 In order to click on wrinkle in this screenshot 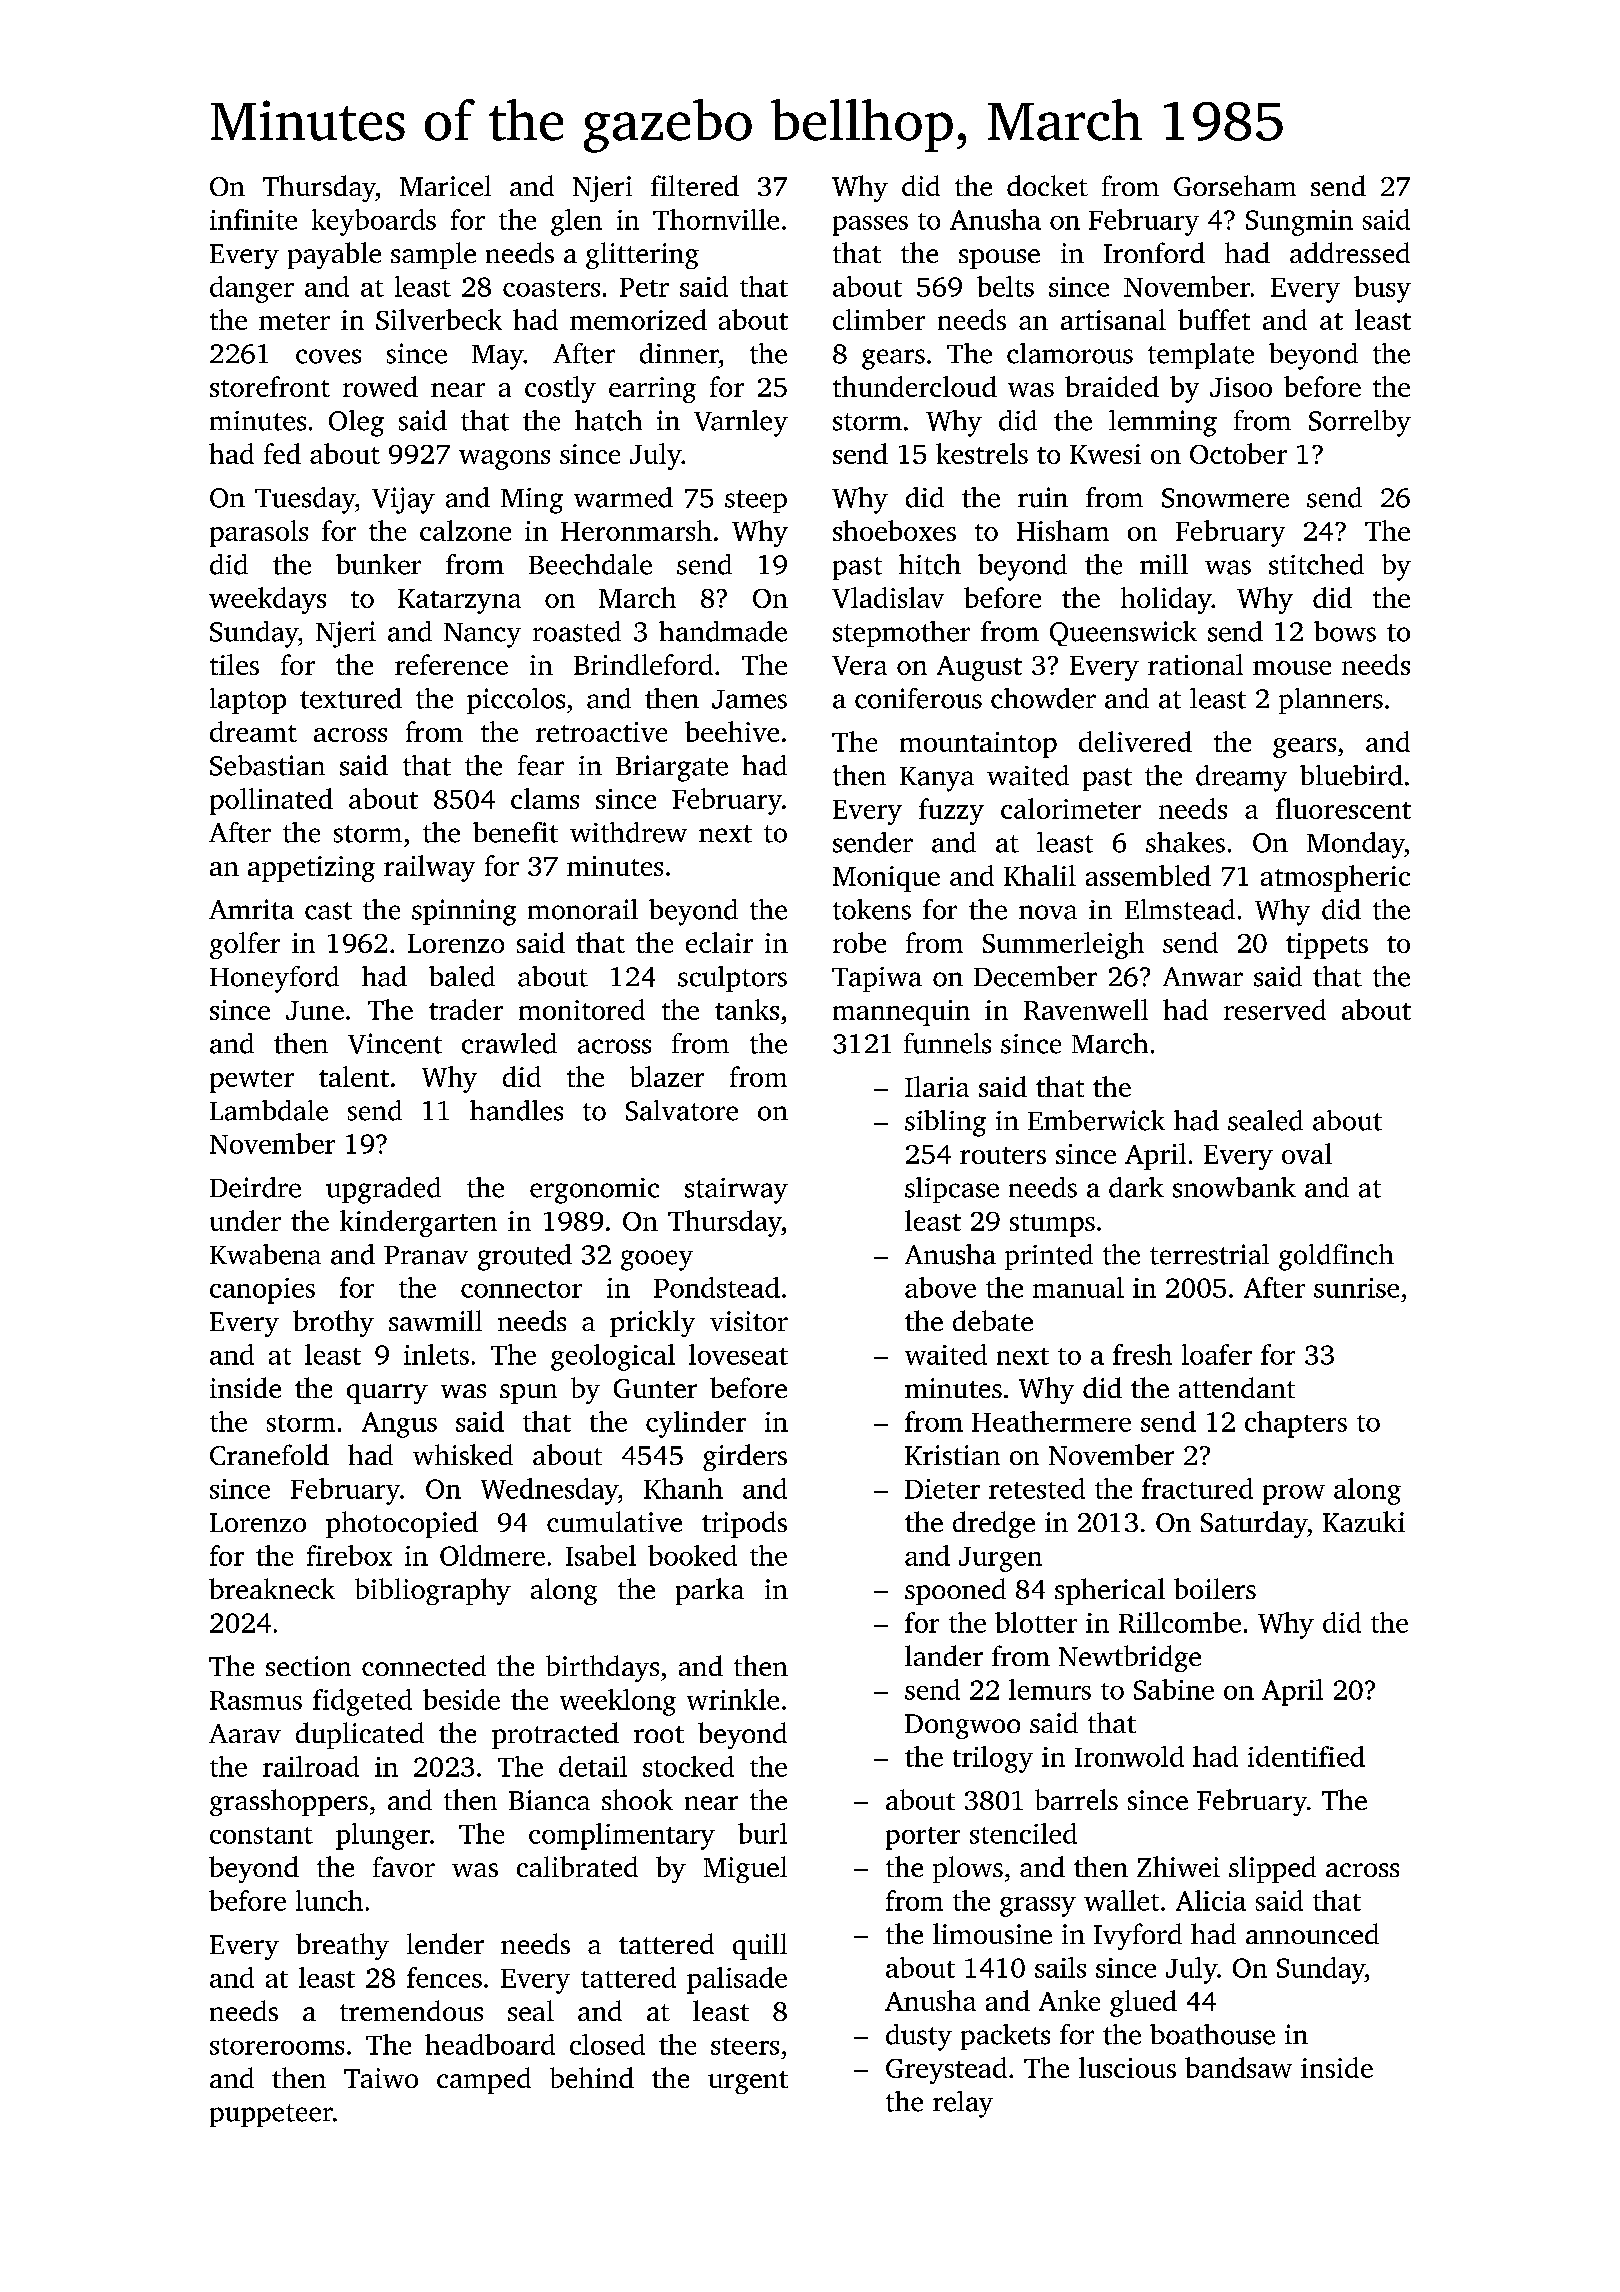, I will do `click(733, 1699)`.
